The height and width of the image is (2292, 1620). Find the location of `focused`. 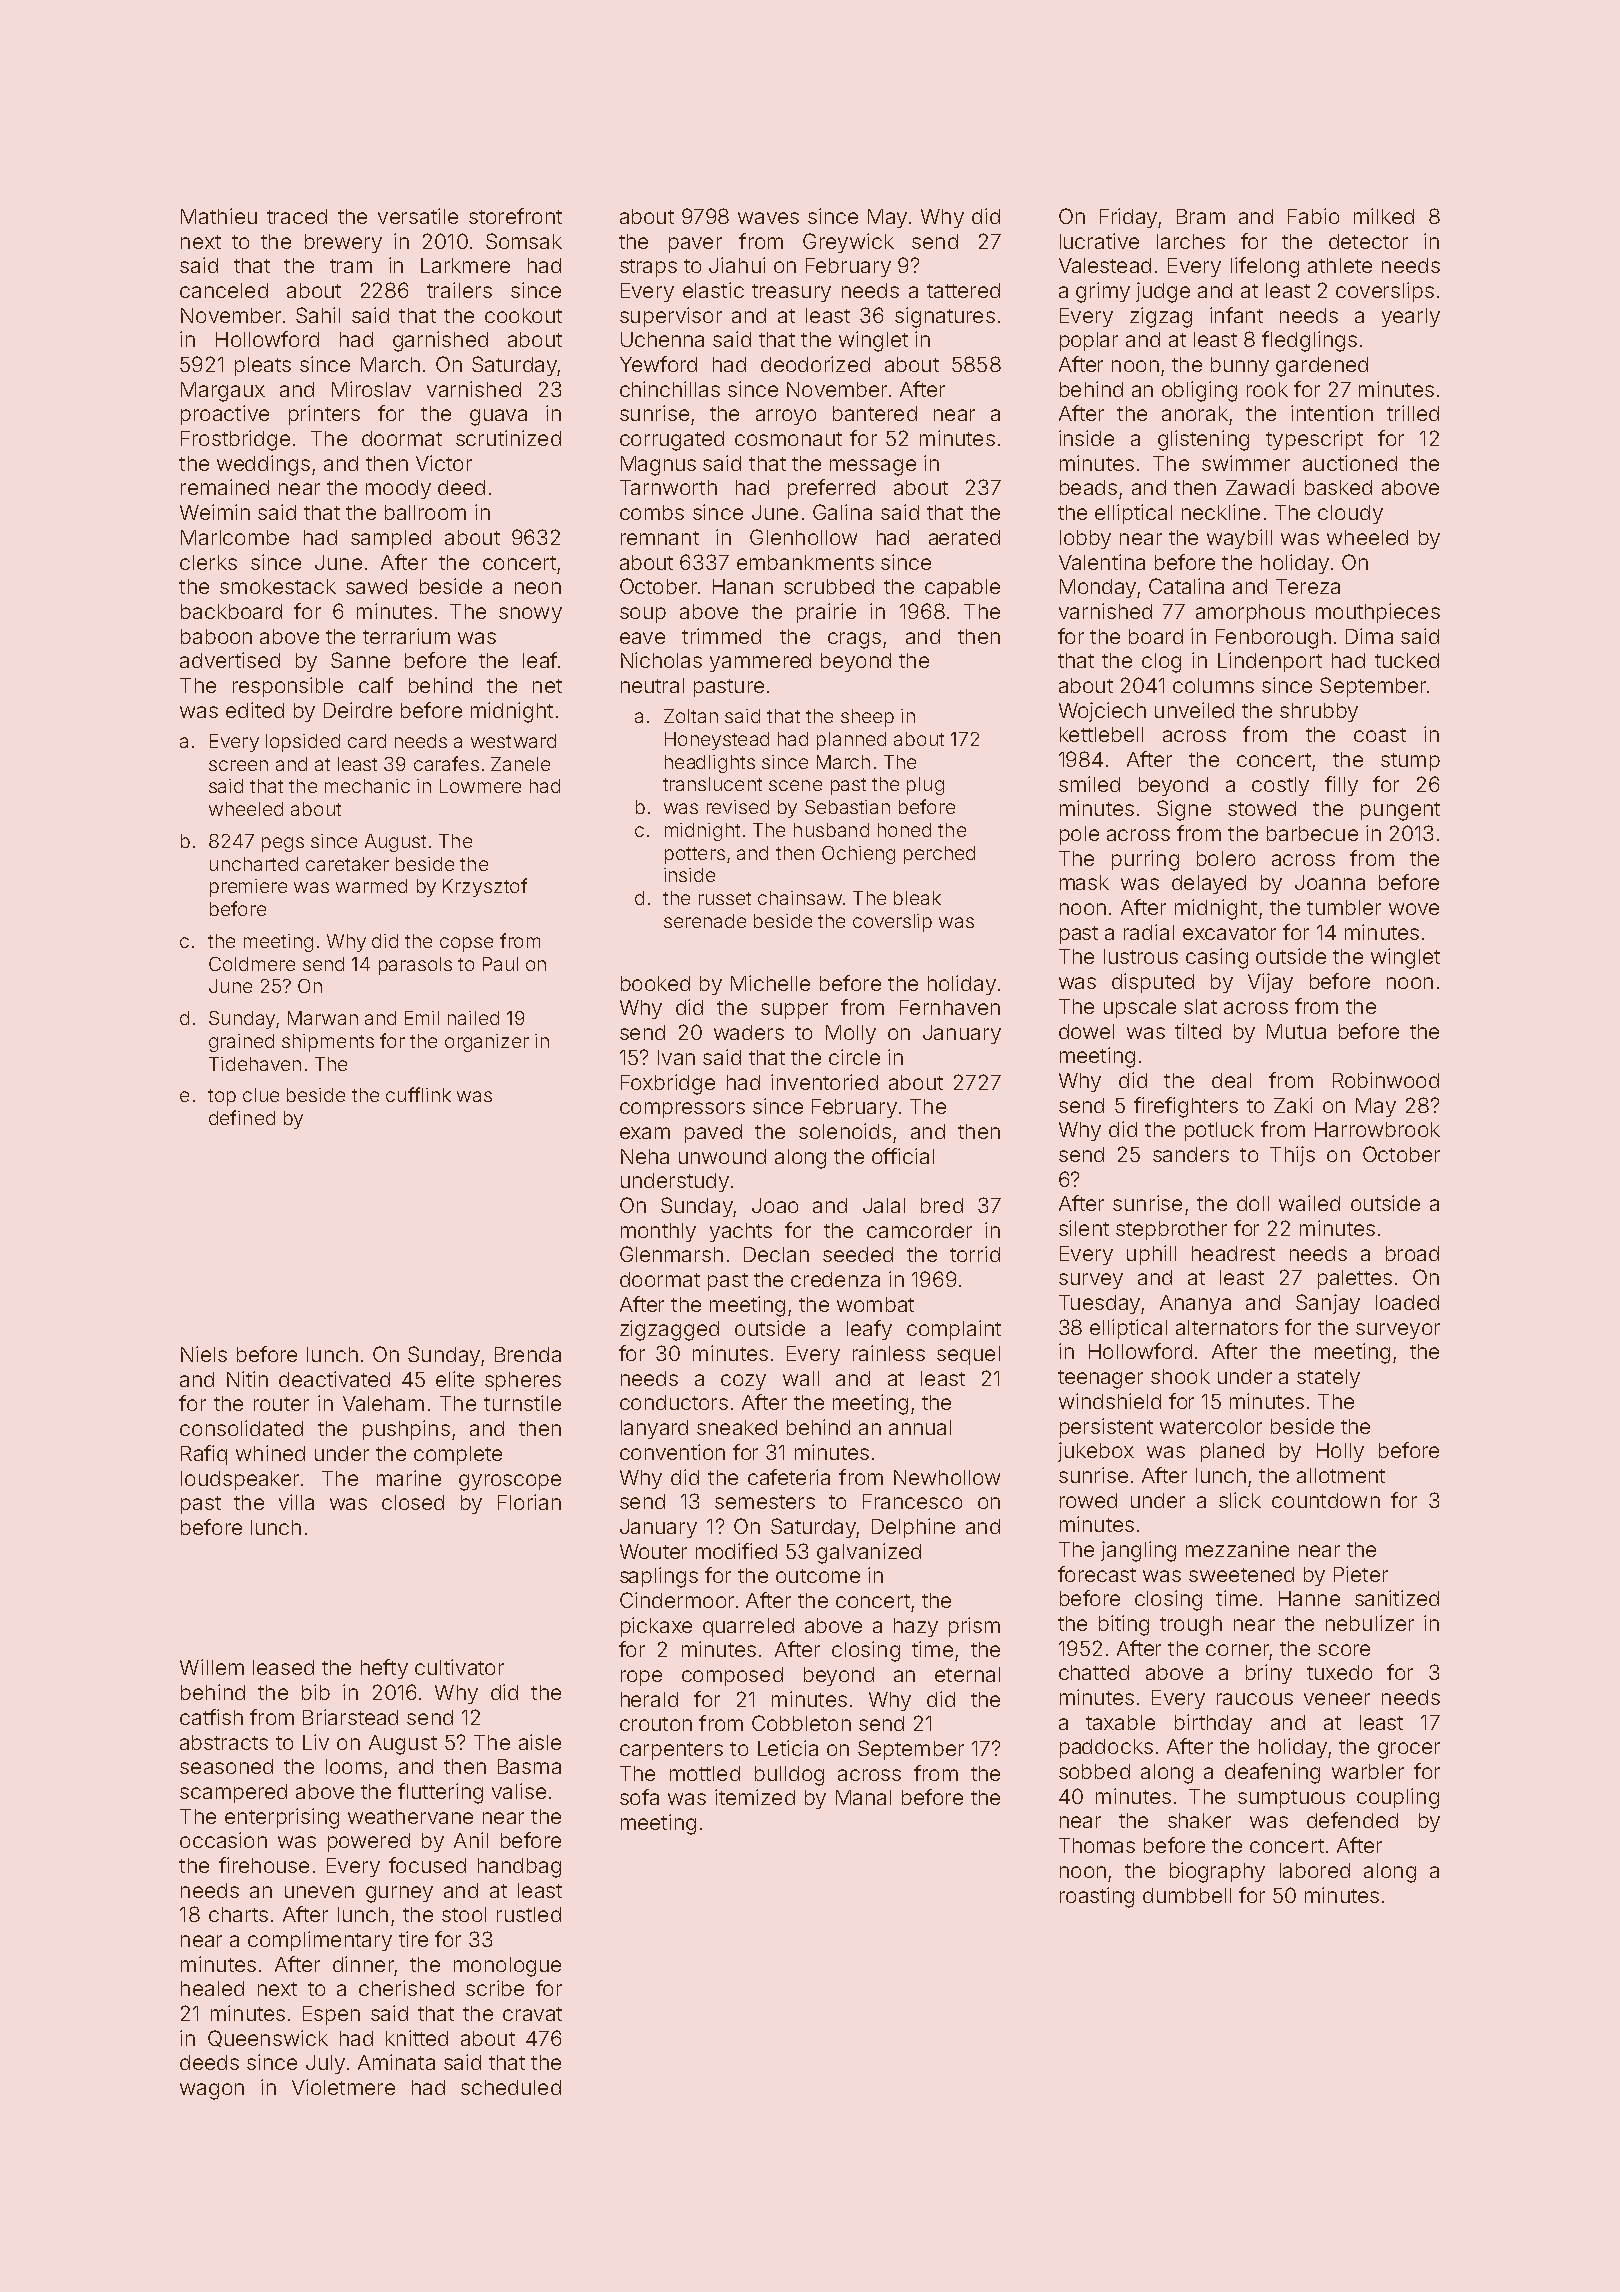

focused is located at coordinates (427, 1865).
